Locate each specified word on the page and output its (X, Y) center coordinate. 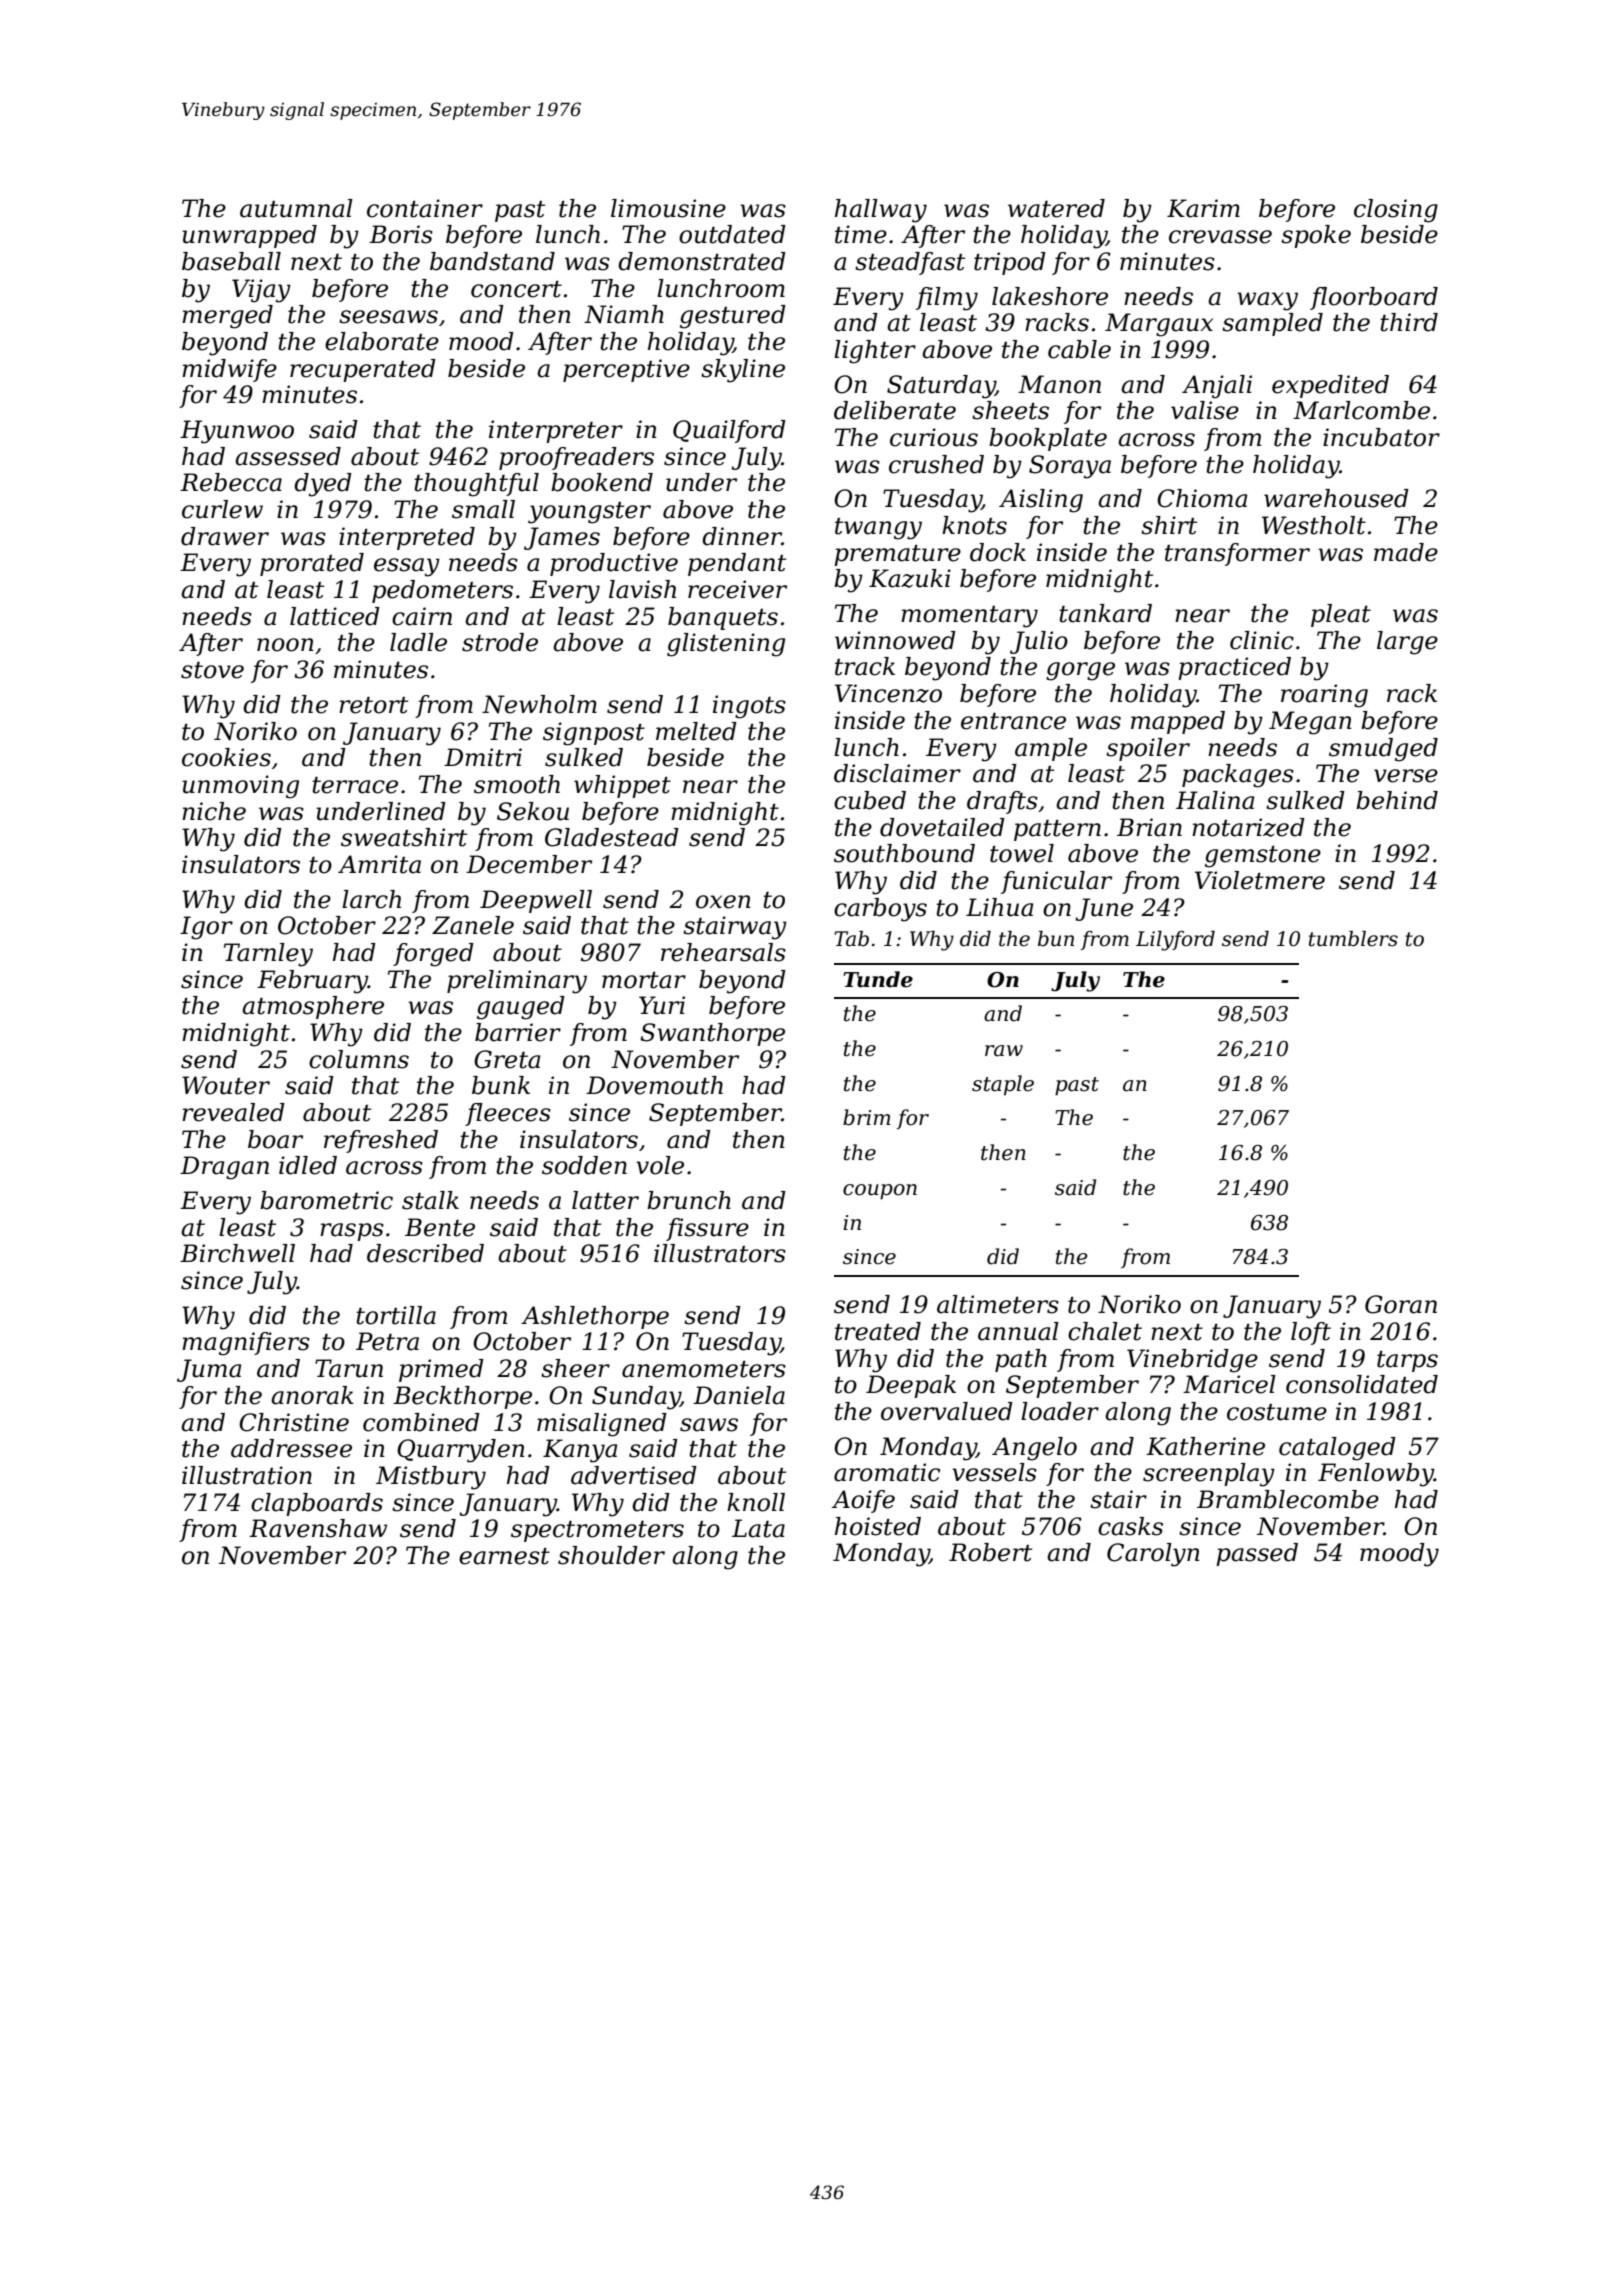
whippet (622, 786)
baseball (231, 261)
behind (1397, 800)
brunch (689, 1200)
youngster (589, 513)
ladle (418, 642)
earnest (504, 1556)
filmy (947, 299)
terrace (355, 785)
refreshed (381, 1141)
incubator (1381, 437)
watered (1056, 208)
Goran (1401, 1304)
